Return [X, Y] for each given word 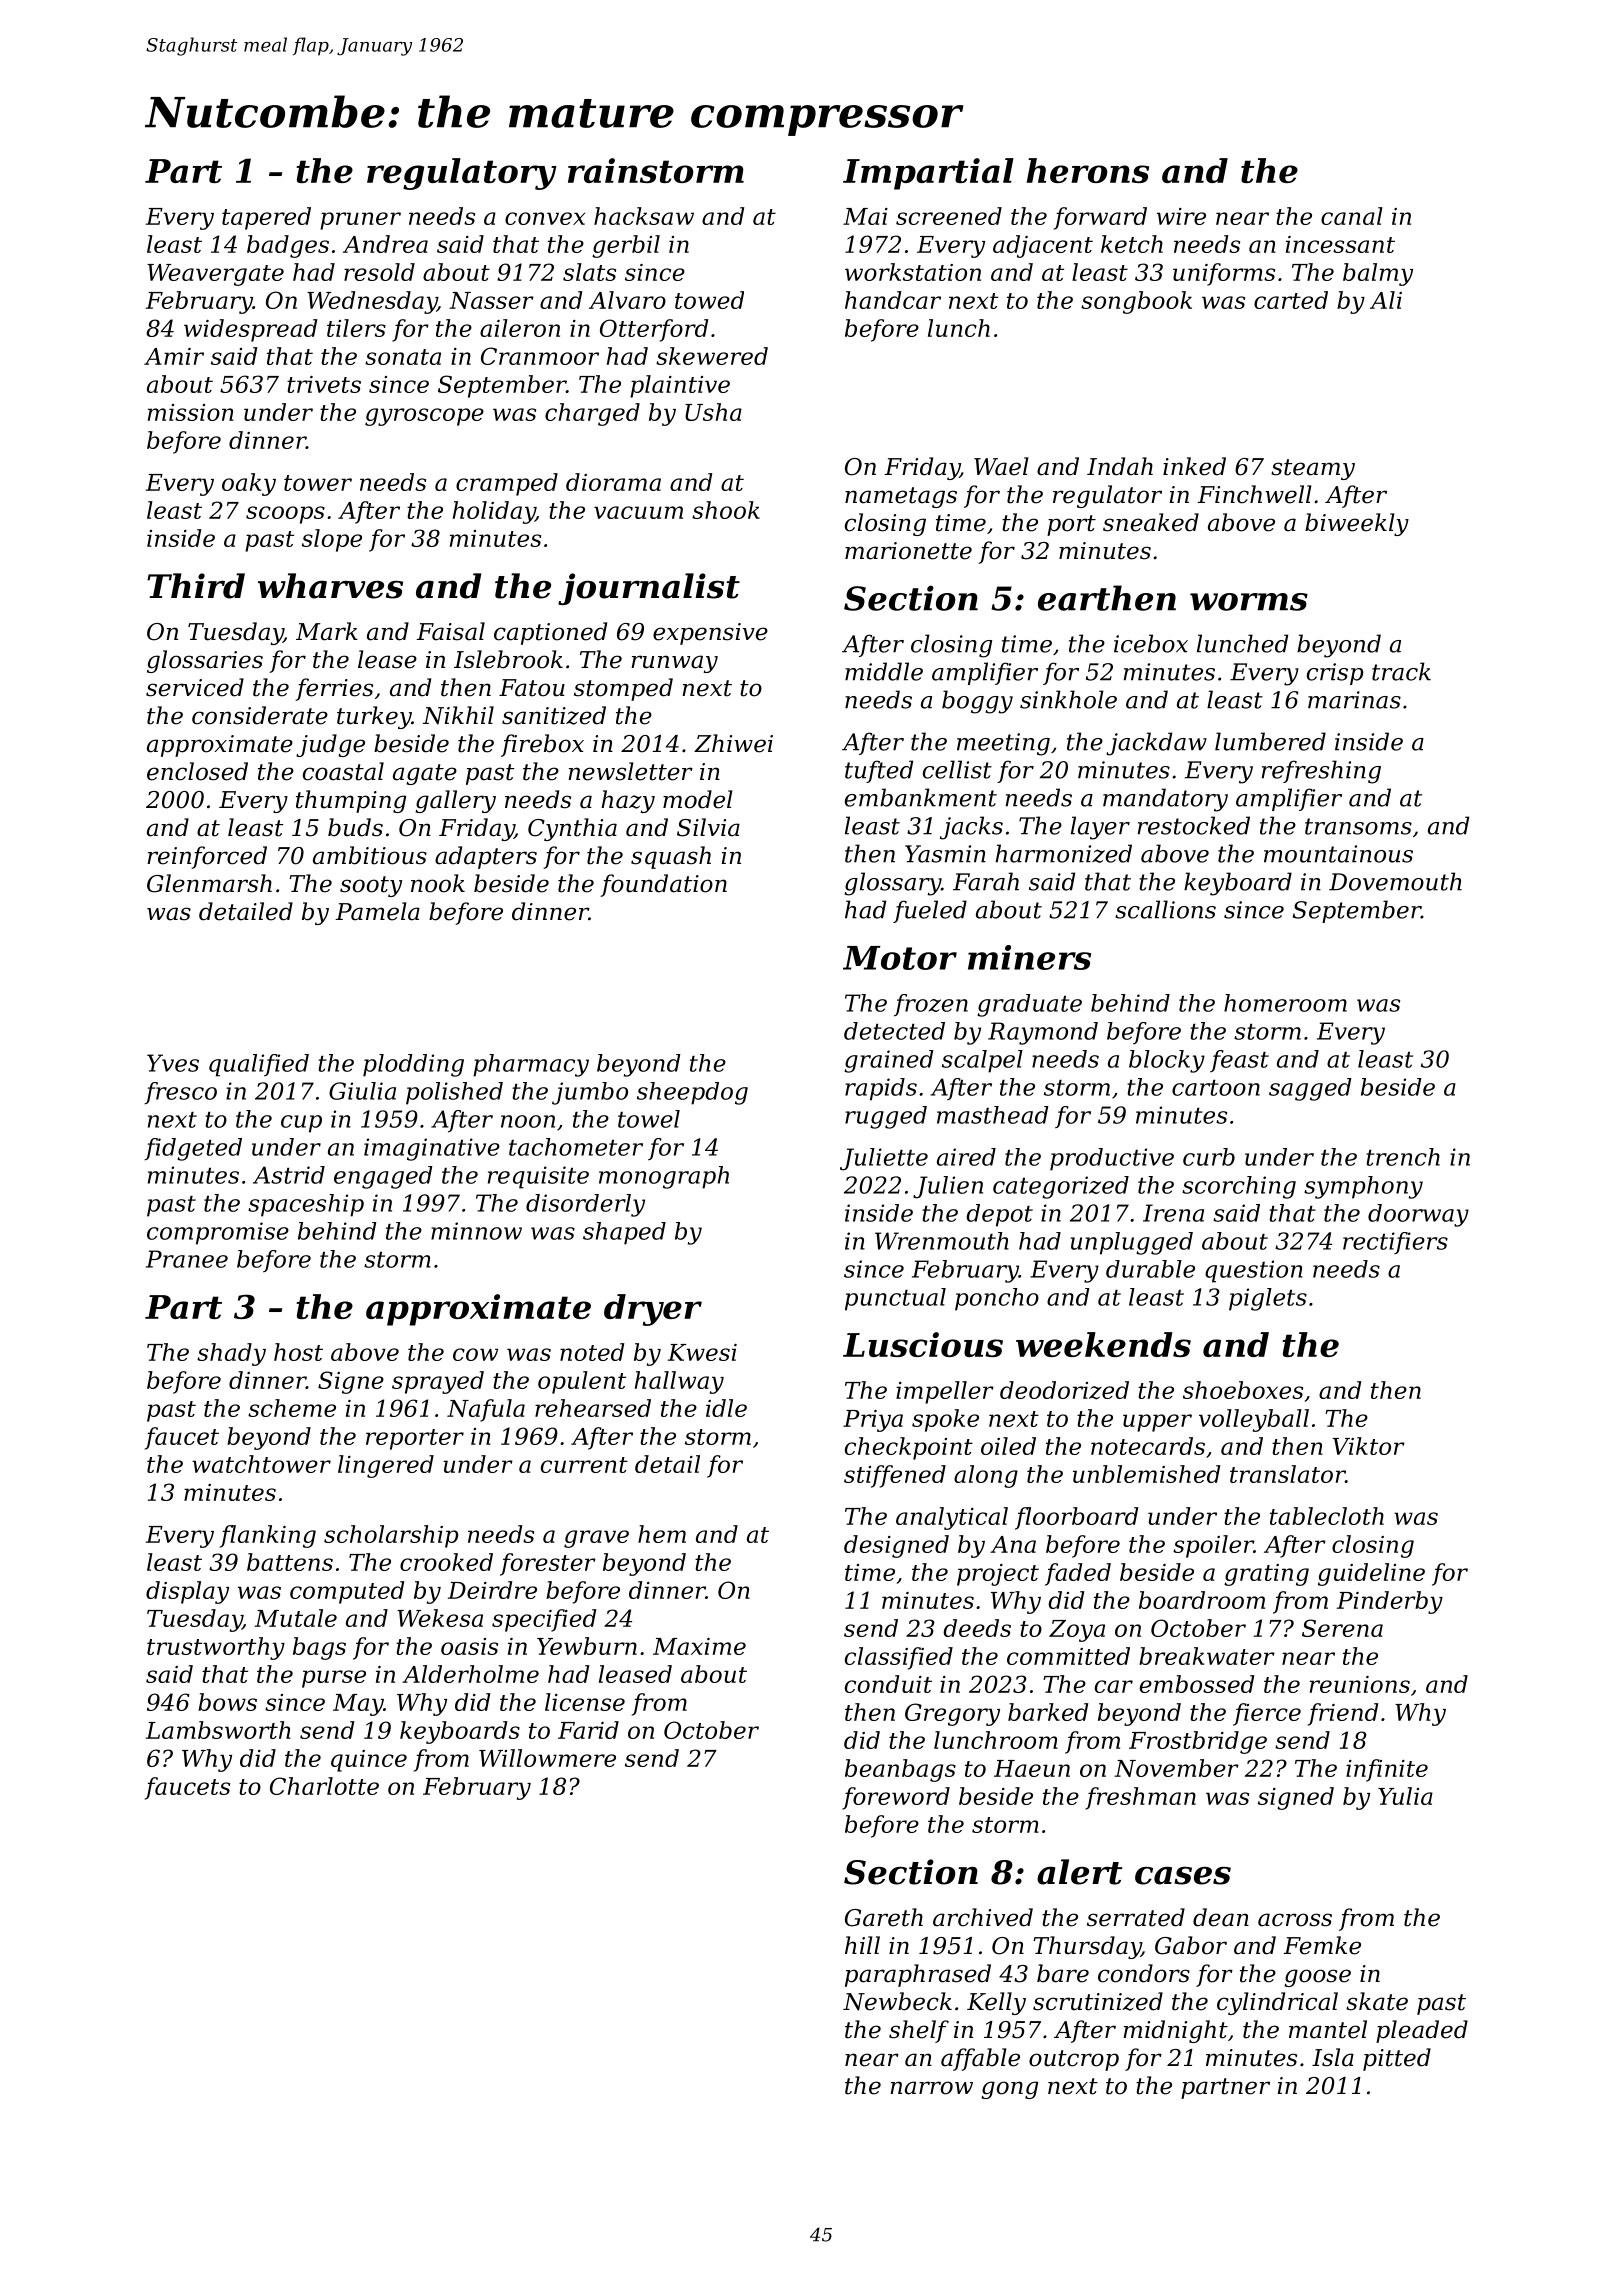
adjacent [1043, 246]
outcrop [1074, 2060]
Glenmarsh [209, 883]
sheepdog [692, 1093]
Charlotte [324, 1786]
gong [1009, 2090]
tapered [266, 218]
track [1401, 671]
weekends [1103, 1344]
